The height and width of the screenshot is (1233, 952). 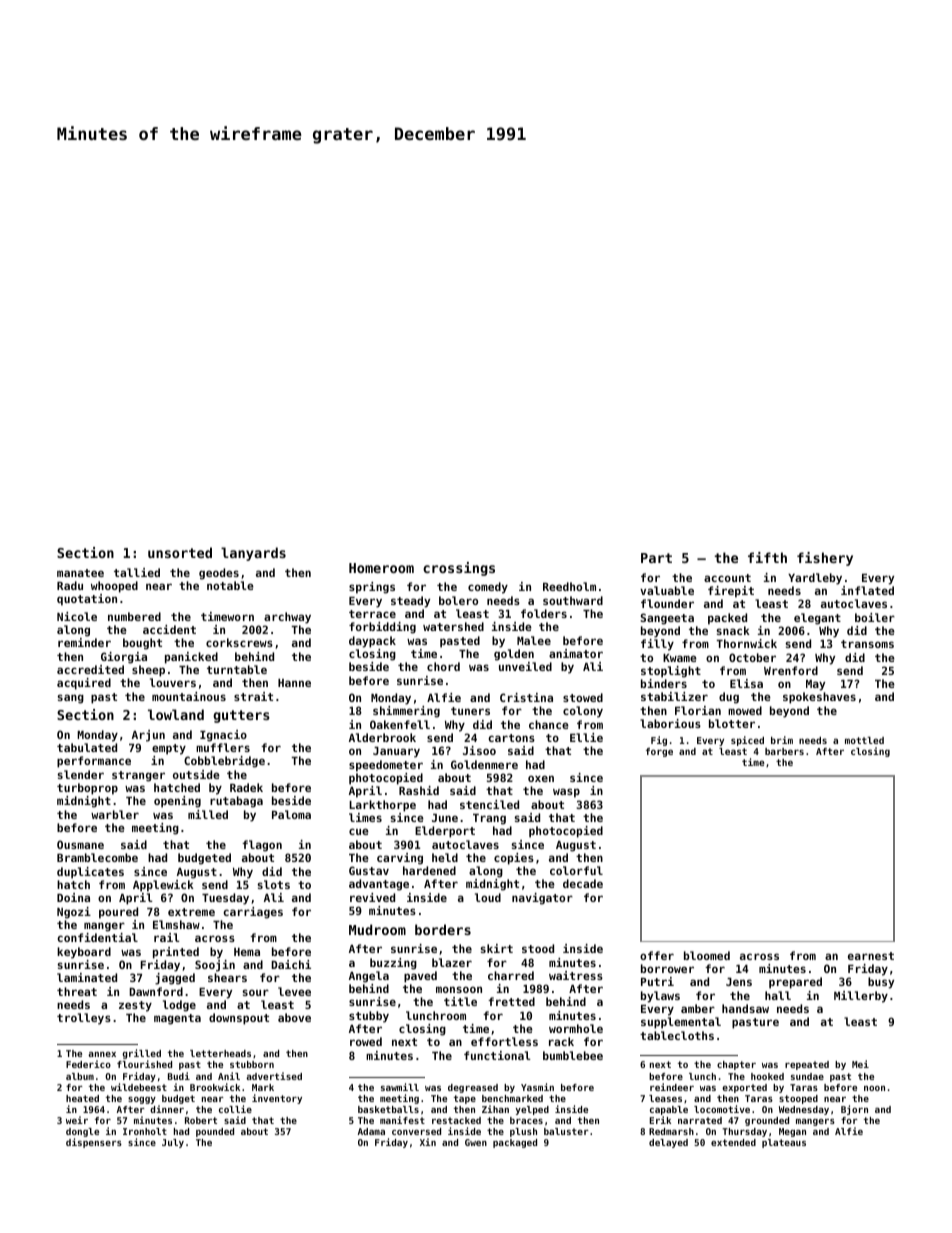 What do you see at coordinates (428, 1142) in the screenshot?
I see `Xin` at bounding box center [428, 1142].
